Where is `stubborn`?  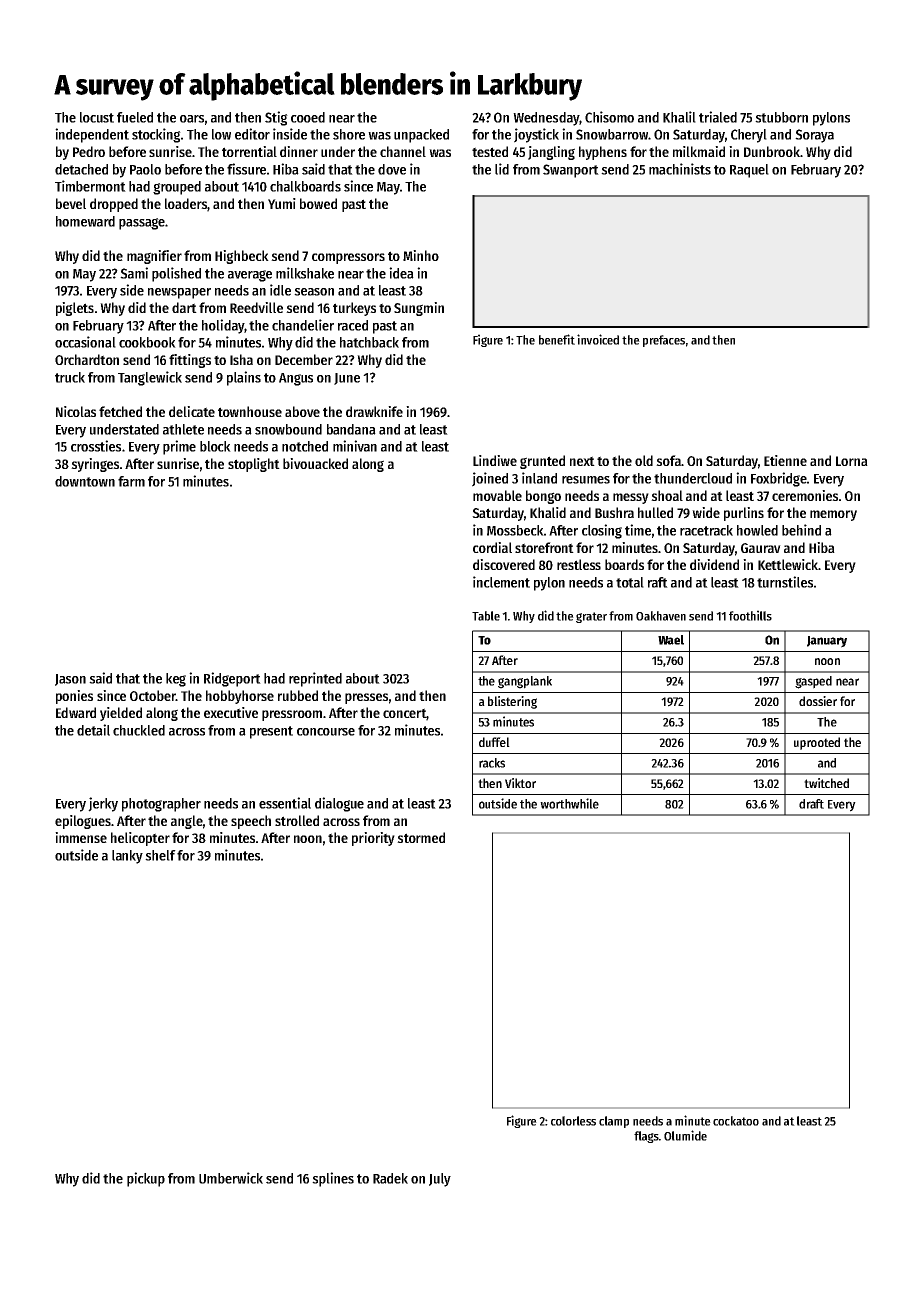 stubborn is located at coordinates (781, 117).
